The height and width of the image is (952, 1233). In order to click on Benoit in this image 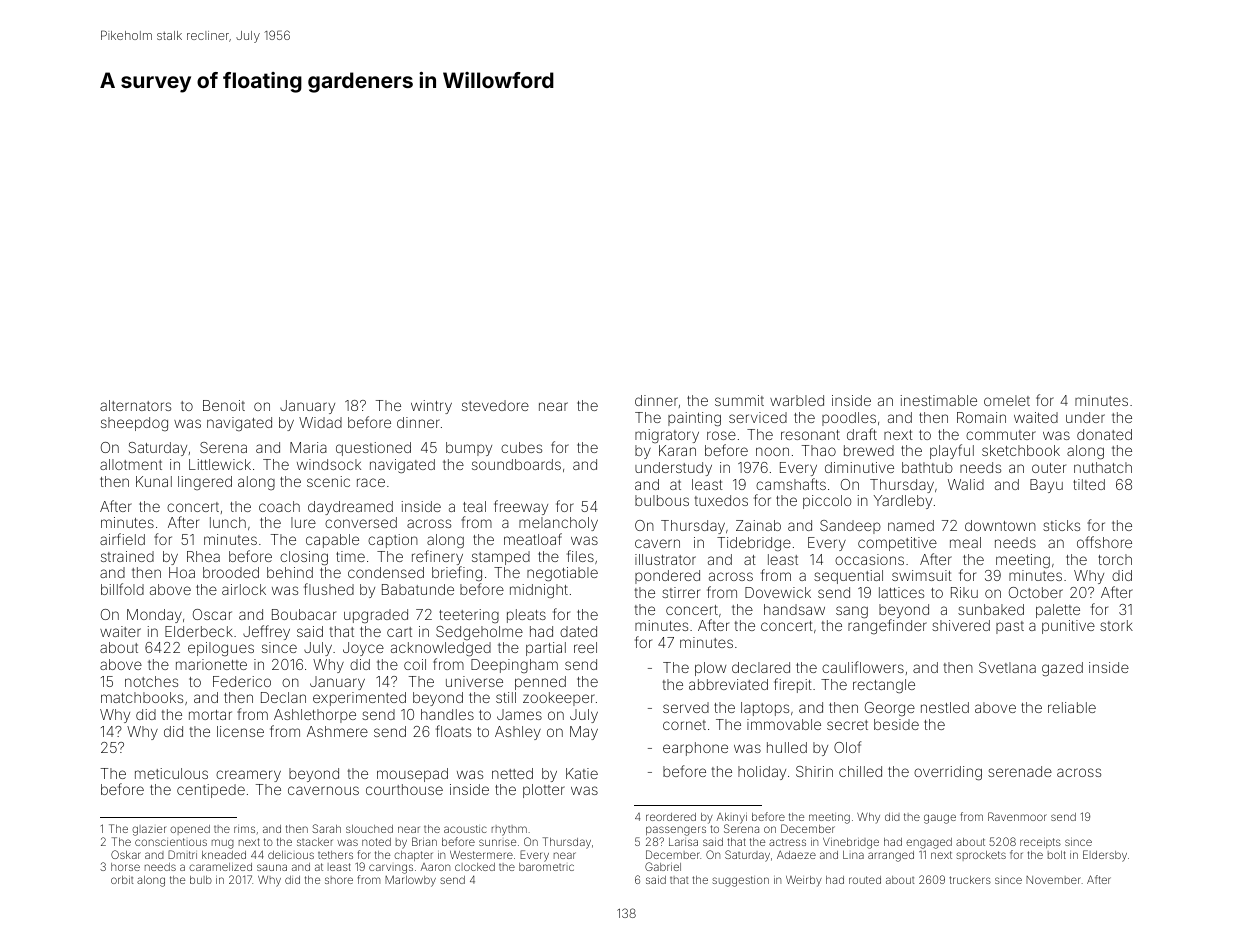, I will do `click(224, 405)`.
